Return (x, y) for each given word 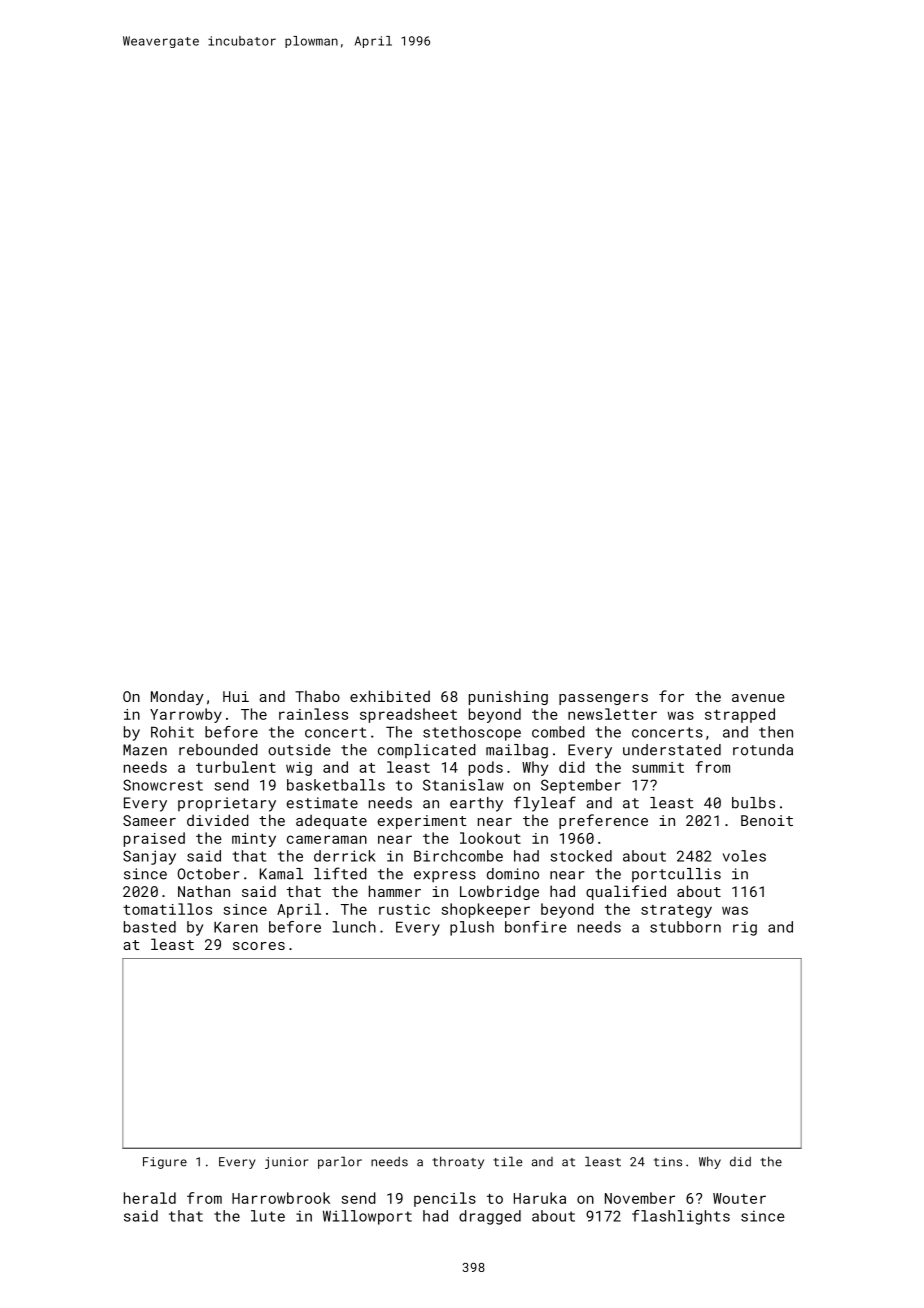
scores (259, 946)
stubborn (685, 927)
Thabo (317, 696)
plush (472, 928)
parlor (340, 1162)
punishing (508, 697)
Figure (165, 1163)
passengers (603, 699)
